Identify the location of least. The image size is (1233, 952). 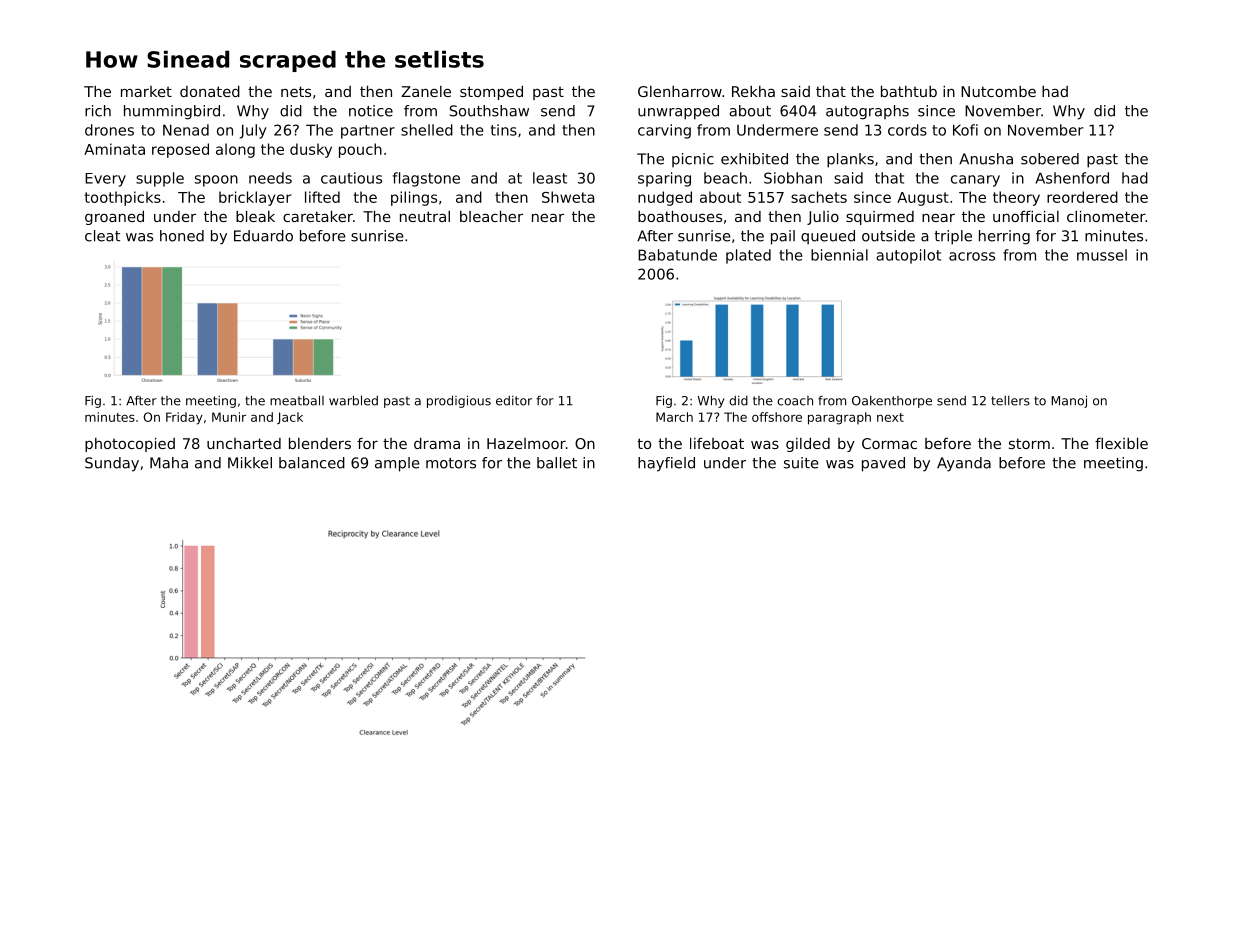
(550, 178).
